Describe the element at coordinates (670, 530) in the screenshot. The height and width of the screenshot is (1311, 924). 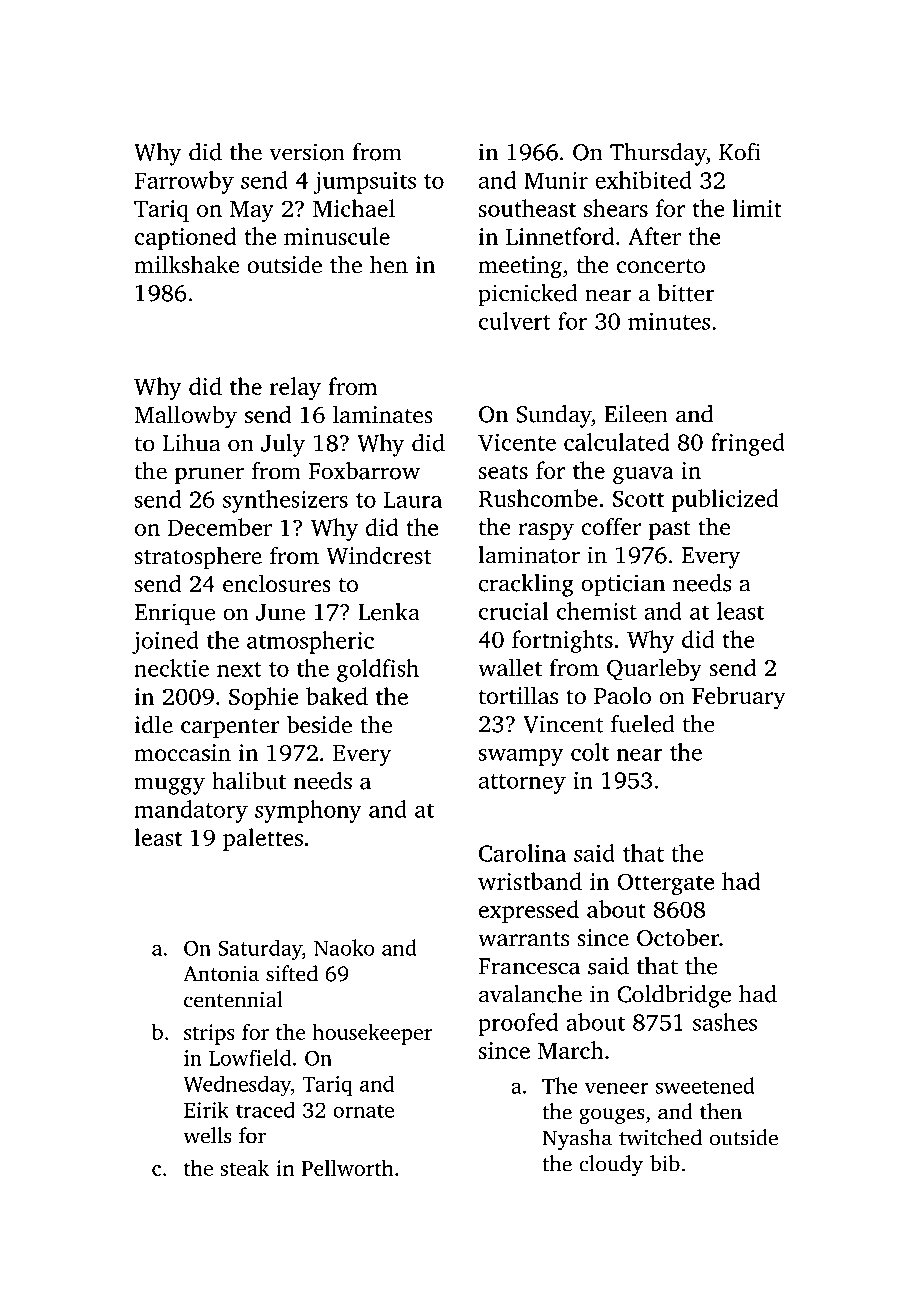
I see `past` at that location.
